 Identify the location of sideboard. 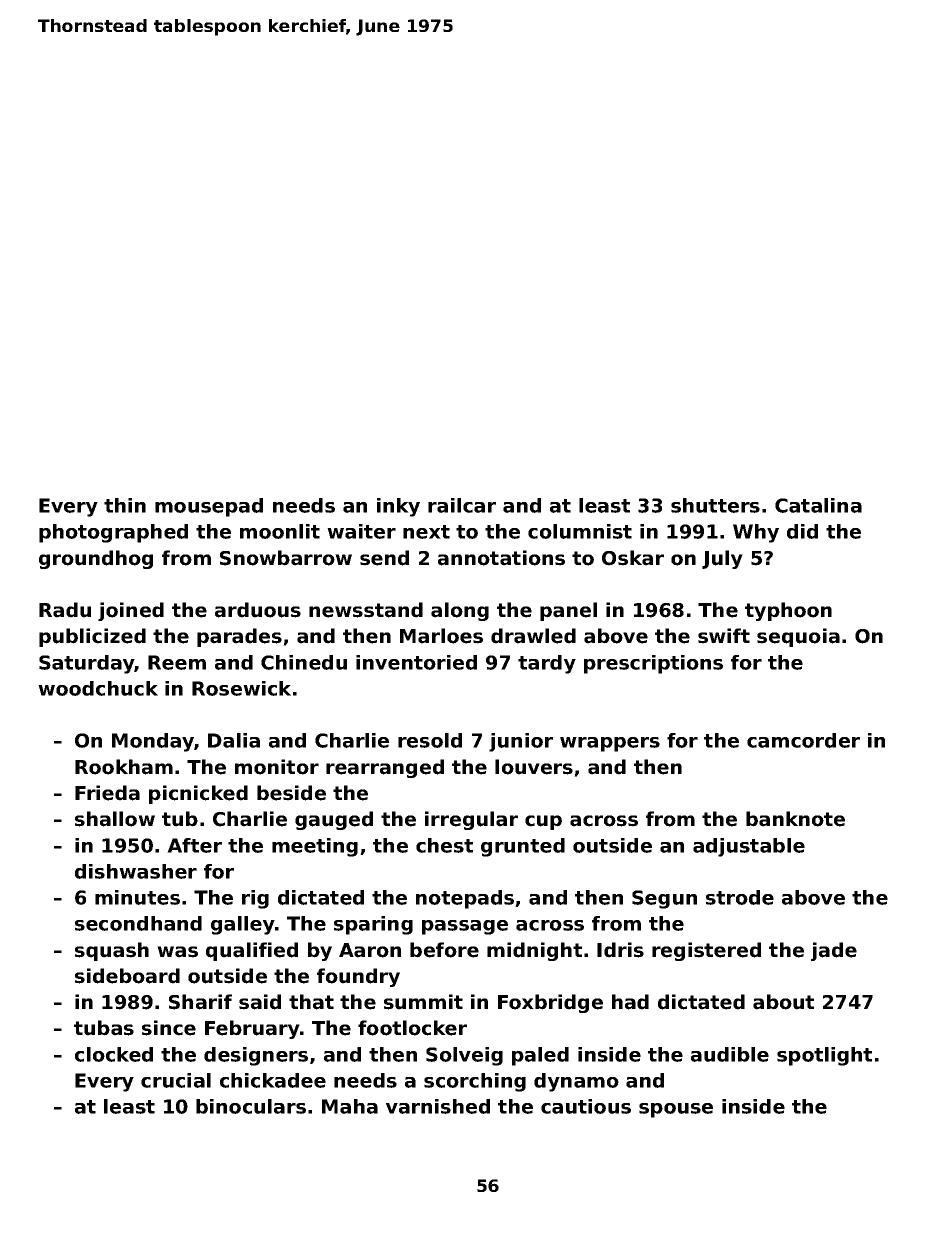
(127, 976).
